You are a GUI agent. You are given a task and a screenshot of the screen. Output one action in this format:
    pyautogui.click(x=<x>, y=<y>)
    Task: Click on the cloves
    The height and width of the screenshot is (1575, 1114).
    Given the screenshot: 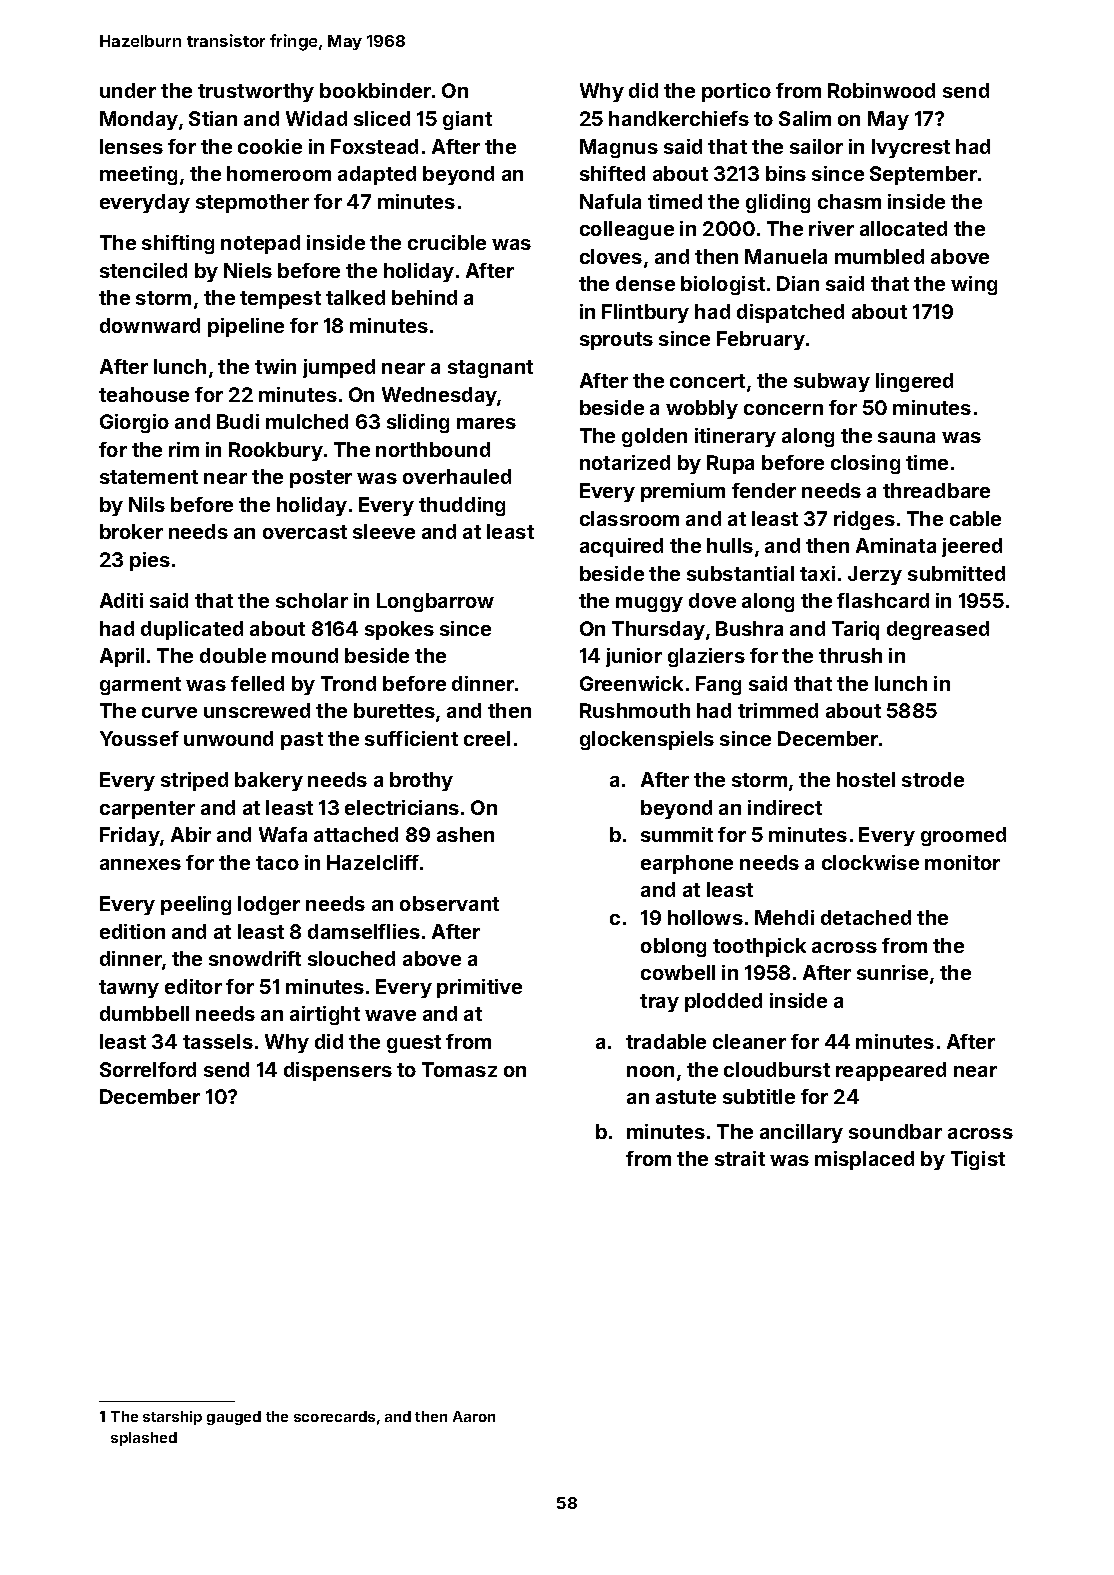 What is the action you would take?
    pyautogui.click(x=611, y=256)
